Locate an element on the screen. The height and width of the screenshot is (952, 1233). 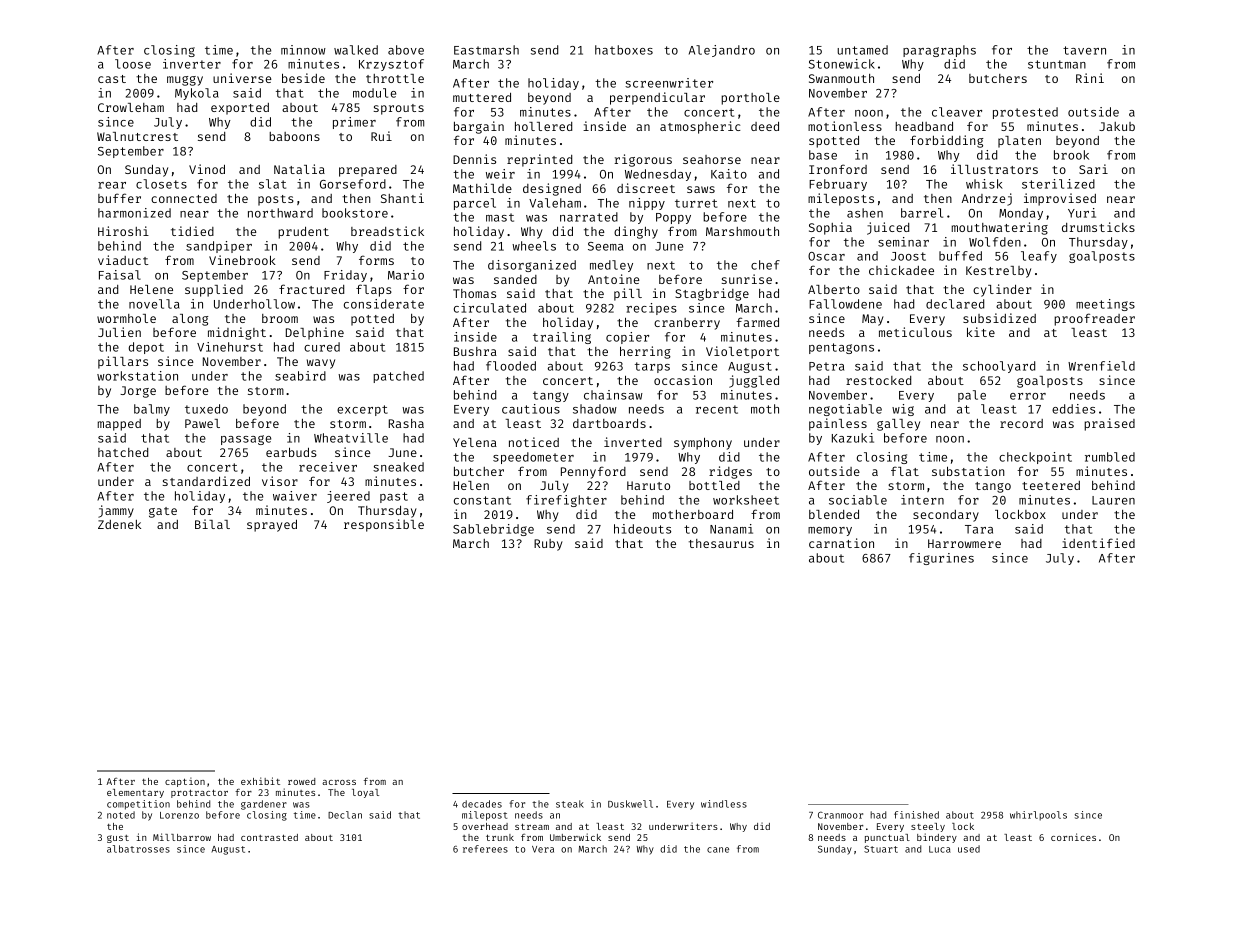
untamed is located at coordinates (862, 50).
